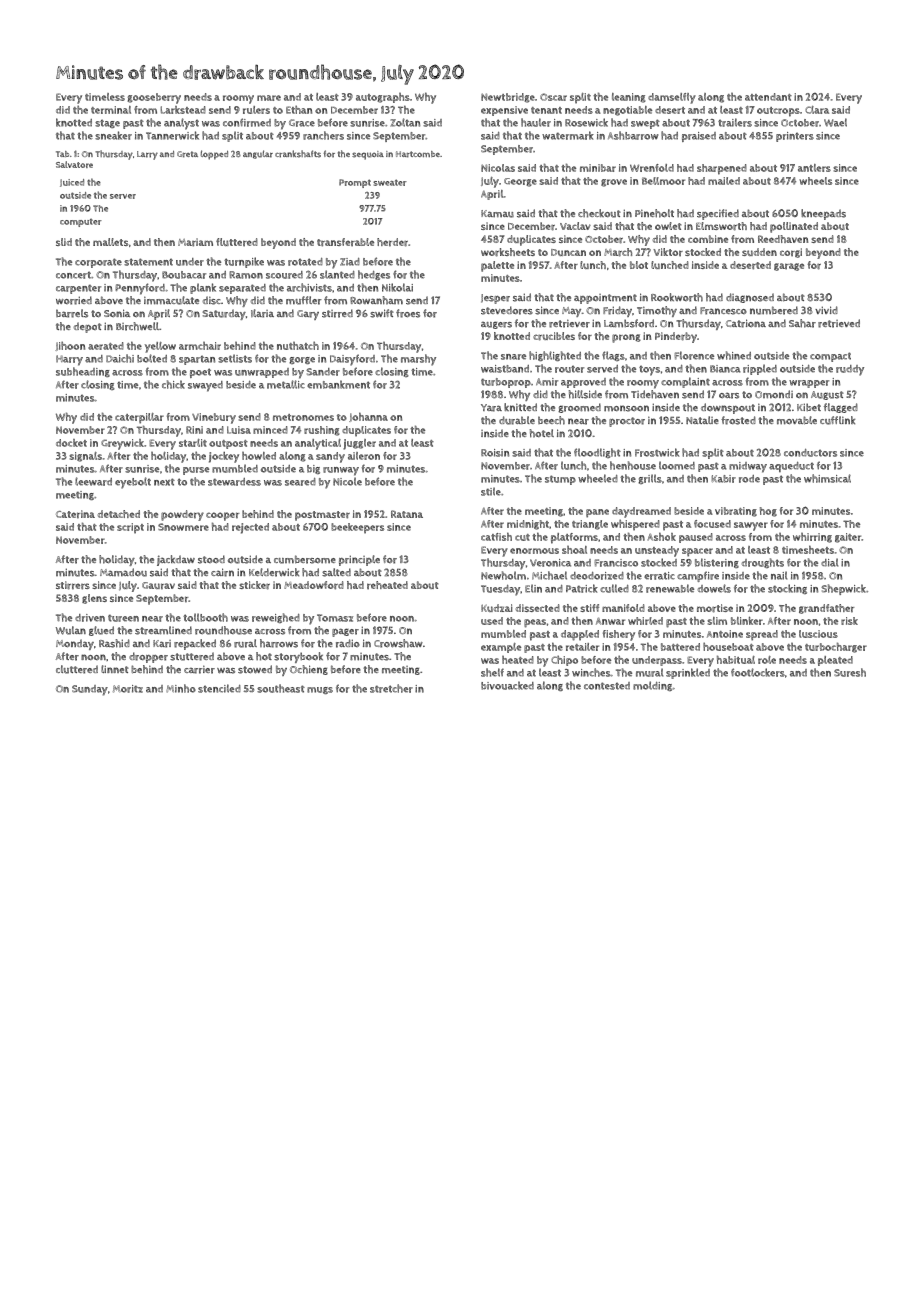 The width and height of the image is (924, 1308). What do you see at coordinates (405, 122) in the image?
I see `Zoltan` at bounding box center [405, 122].
